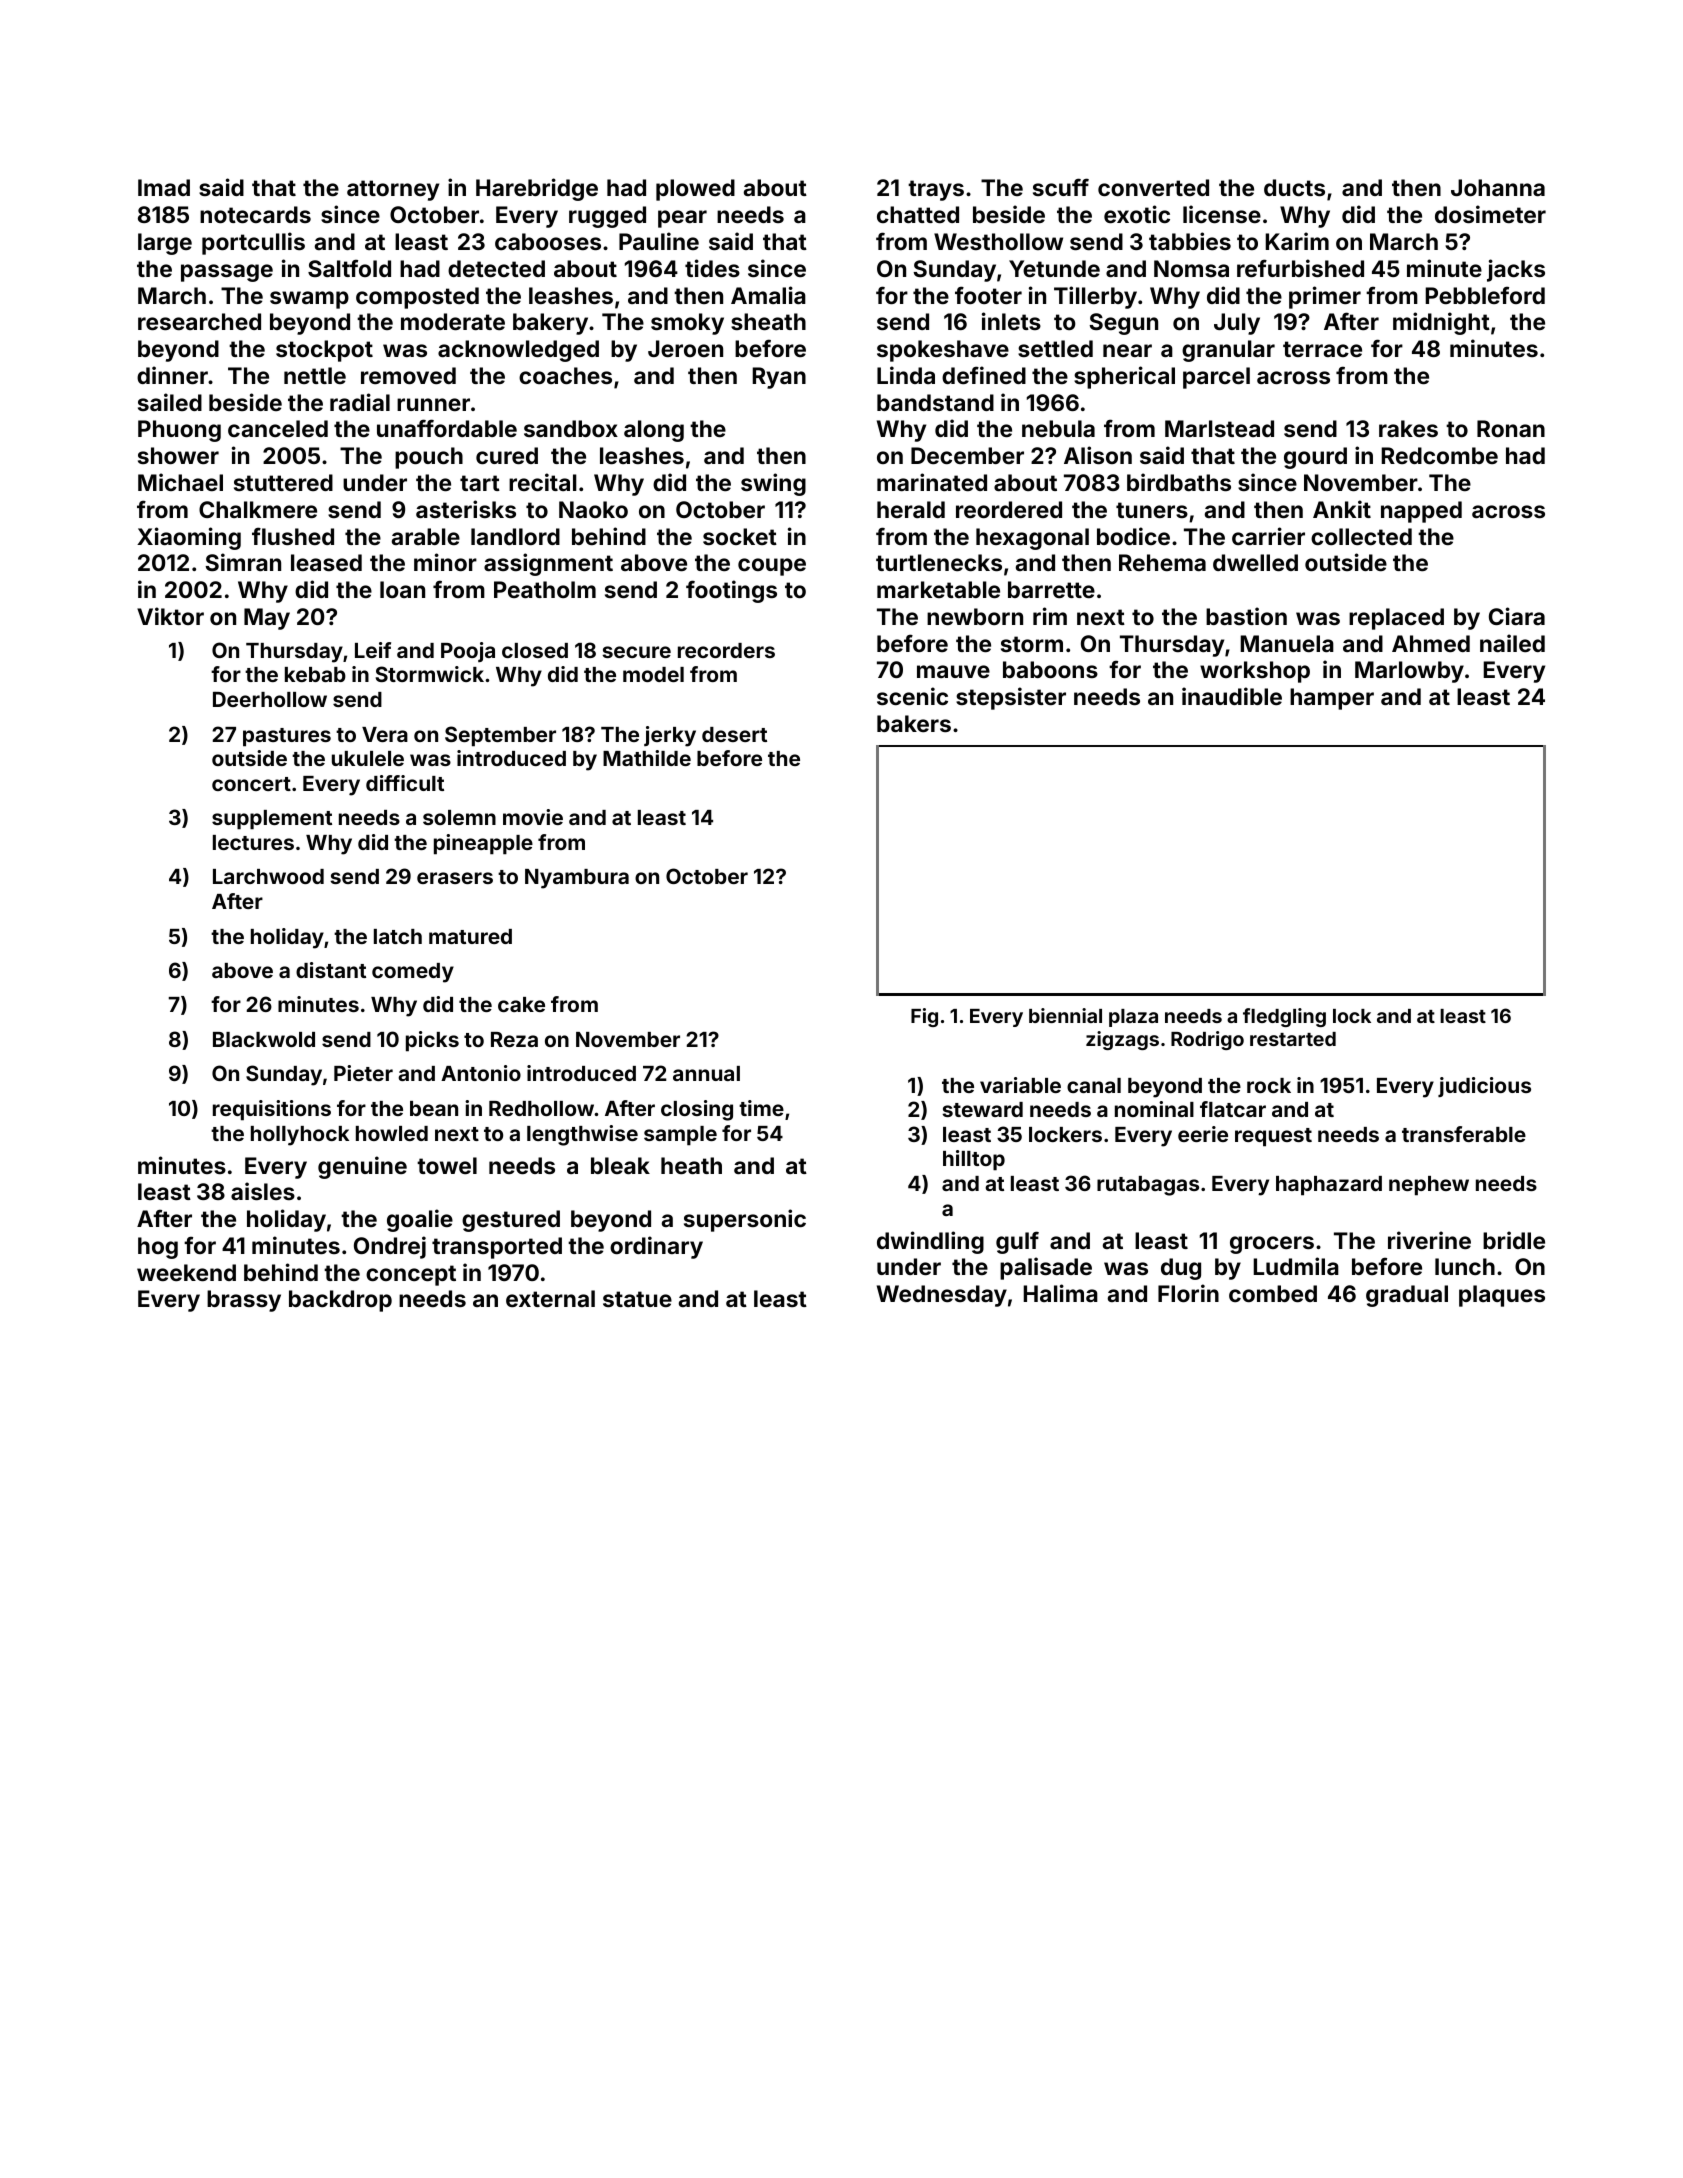 The width and height of the screenshot is (1683, 2178). I want to click on jerky, so click(670, 736).
